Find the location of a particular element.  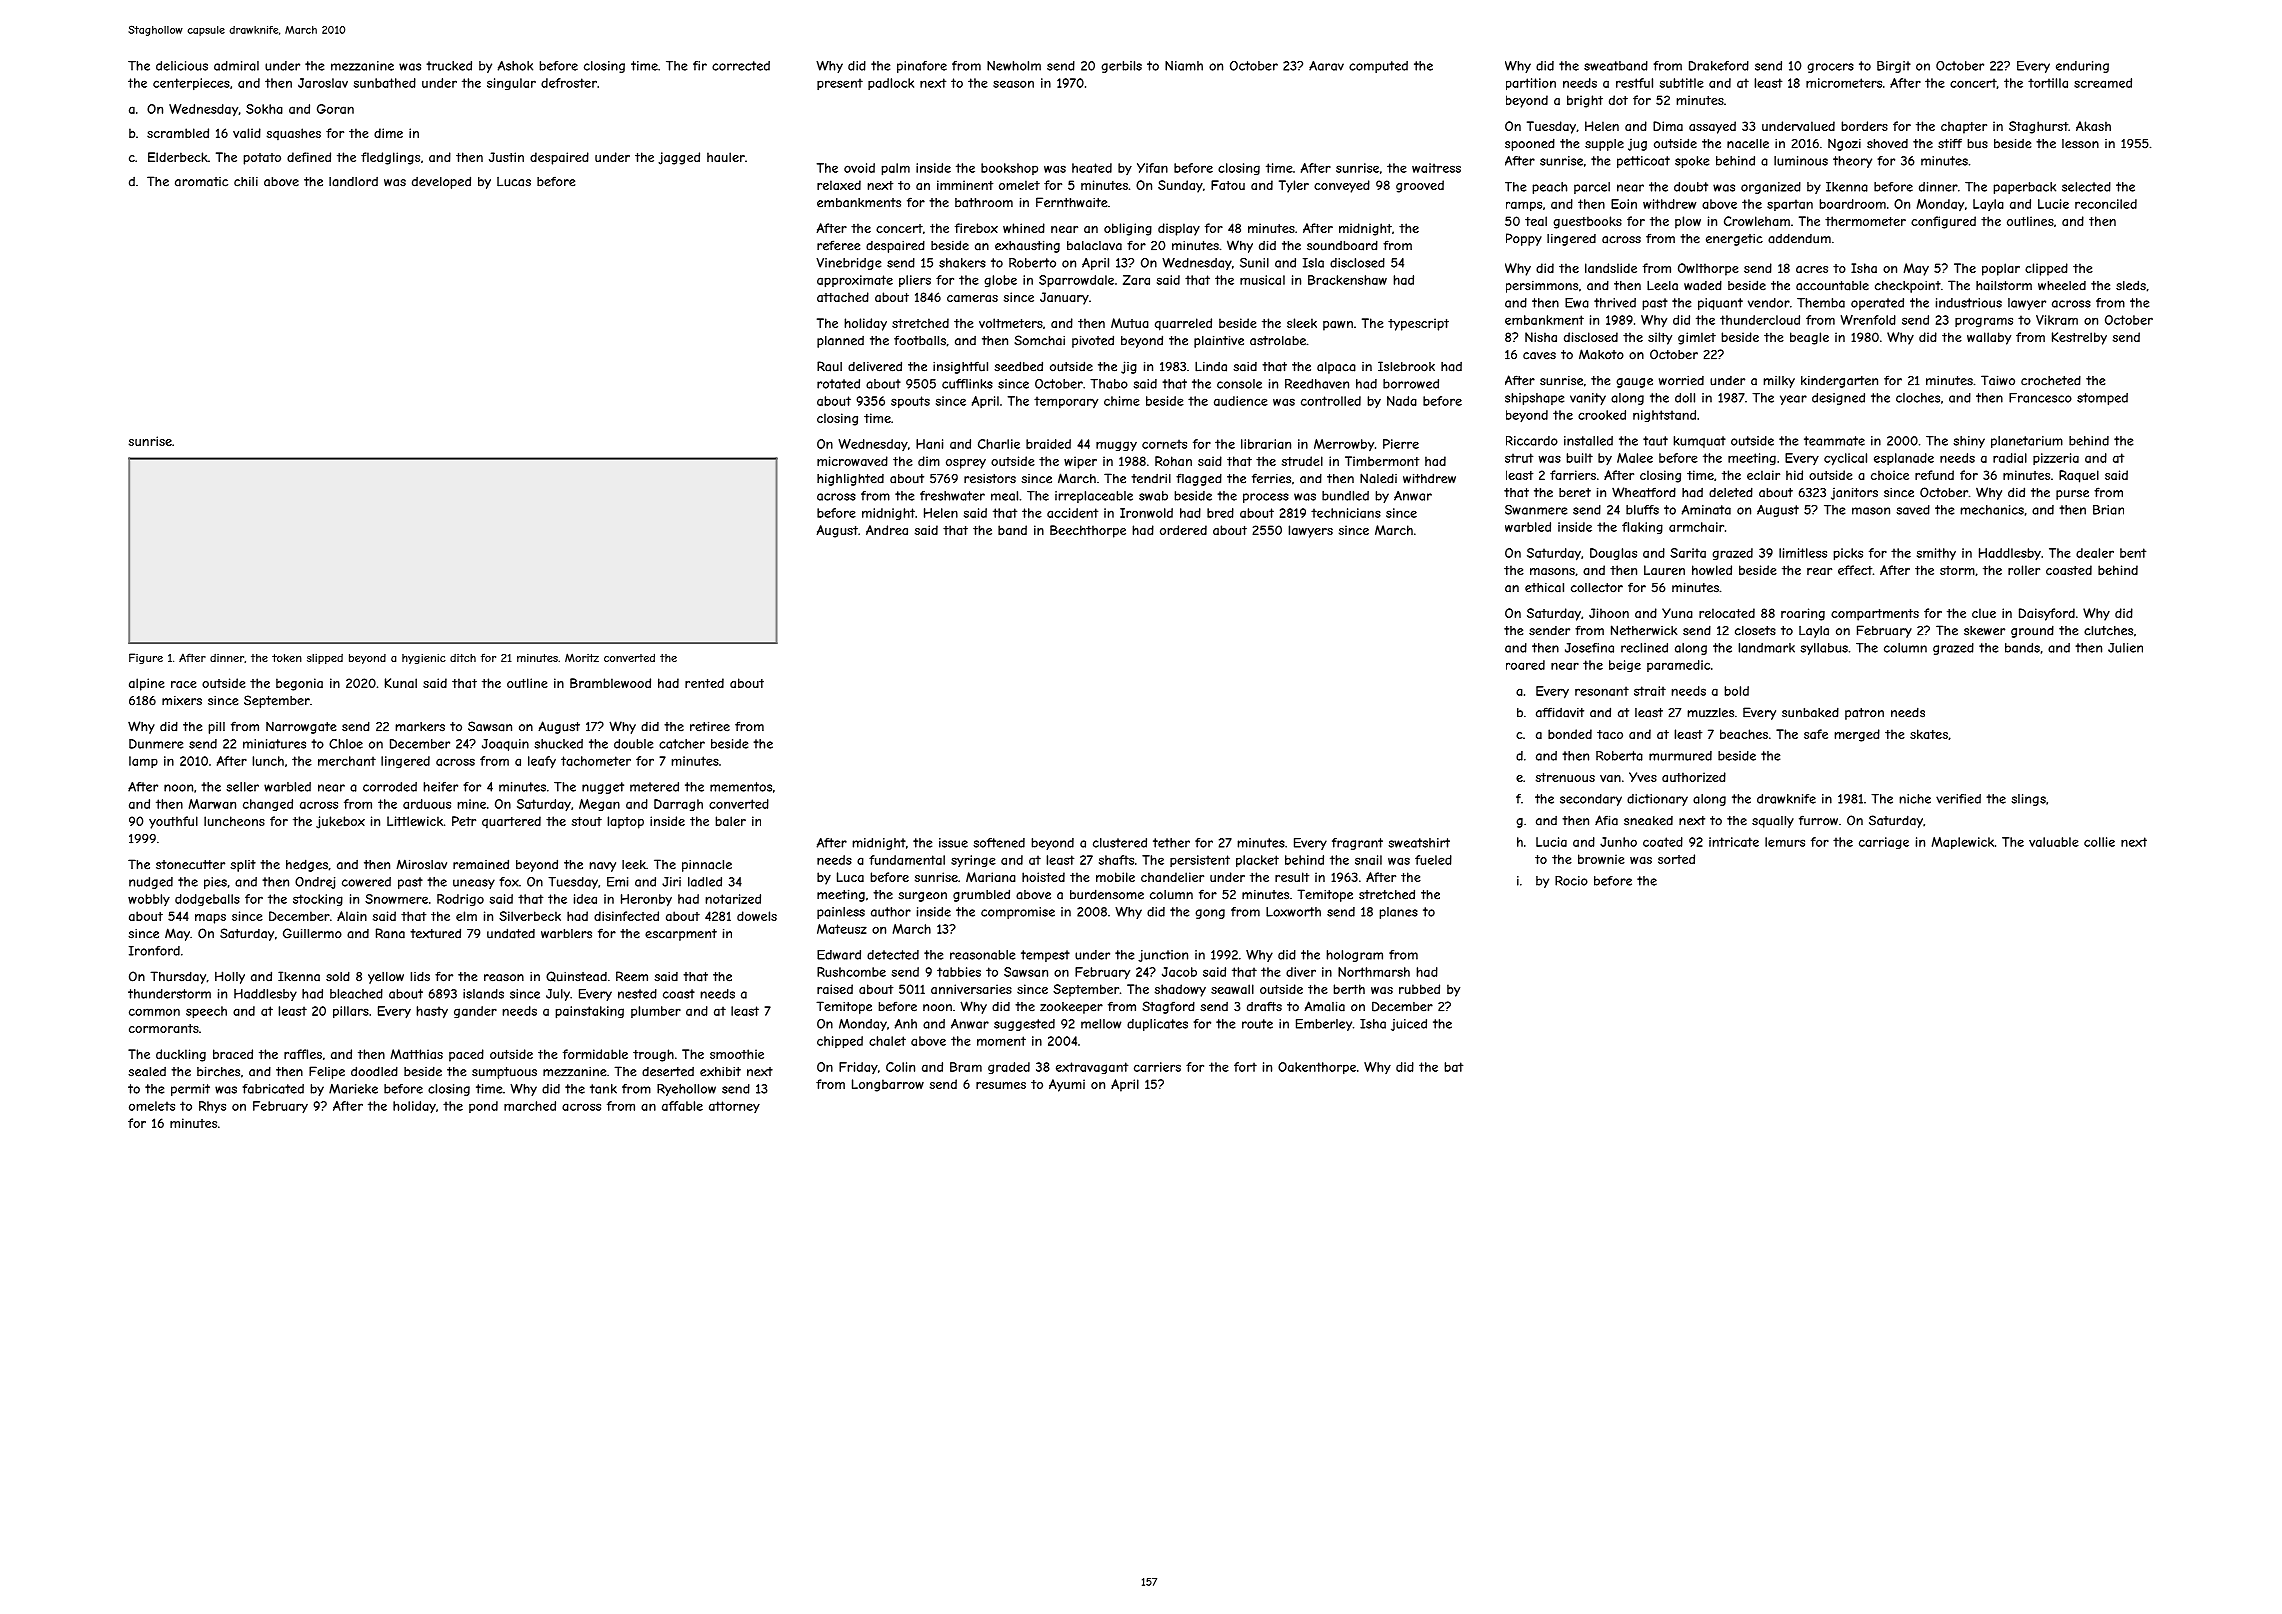

sleds is located at coordinates (2131, 285).
